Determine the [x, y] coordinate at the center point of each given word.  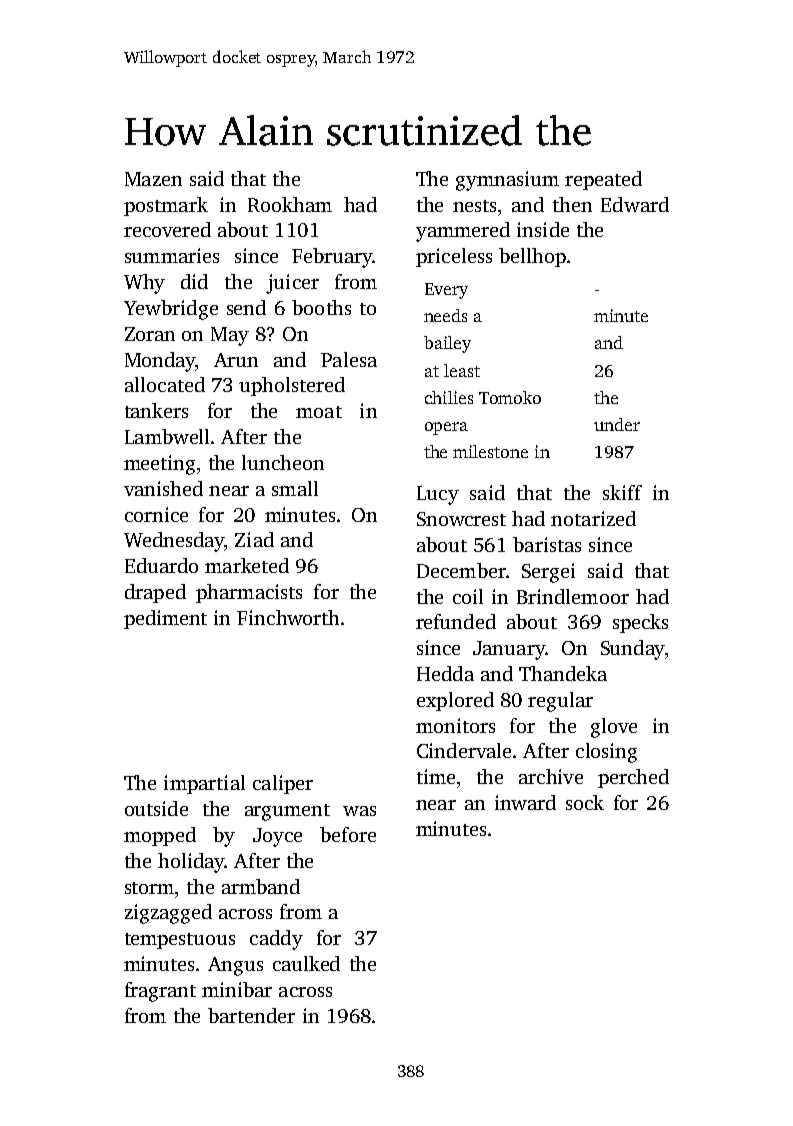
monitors [455, 725]
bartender [251, 1015]
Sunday [633, 650]
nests [474, 206]
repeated [603, 180]
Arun [236, 360]
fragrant [160, 992]
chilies [449, 397]
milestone [490, 451]
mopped [160, 836]
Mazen [153, 179]
